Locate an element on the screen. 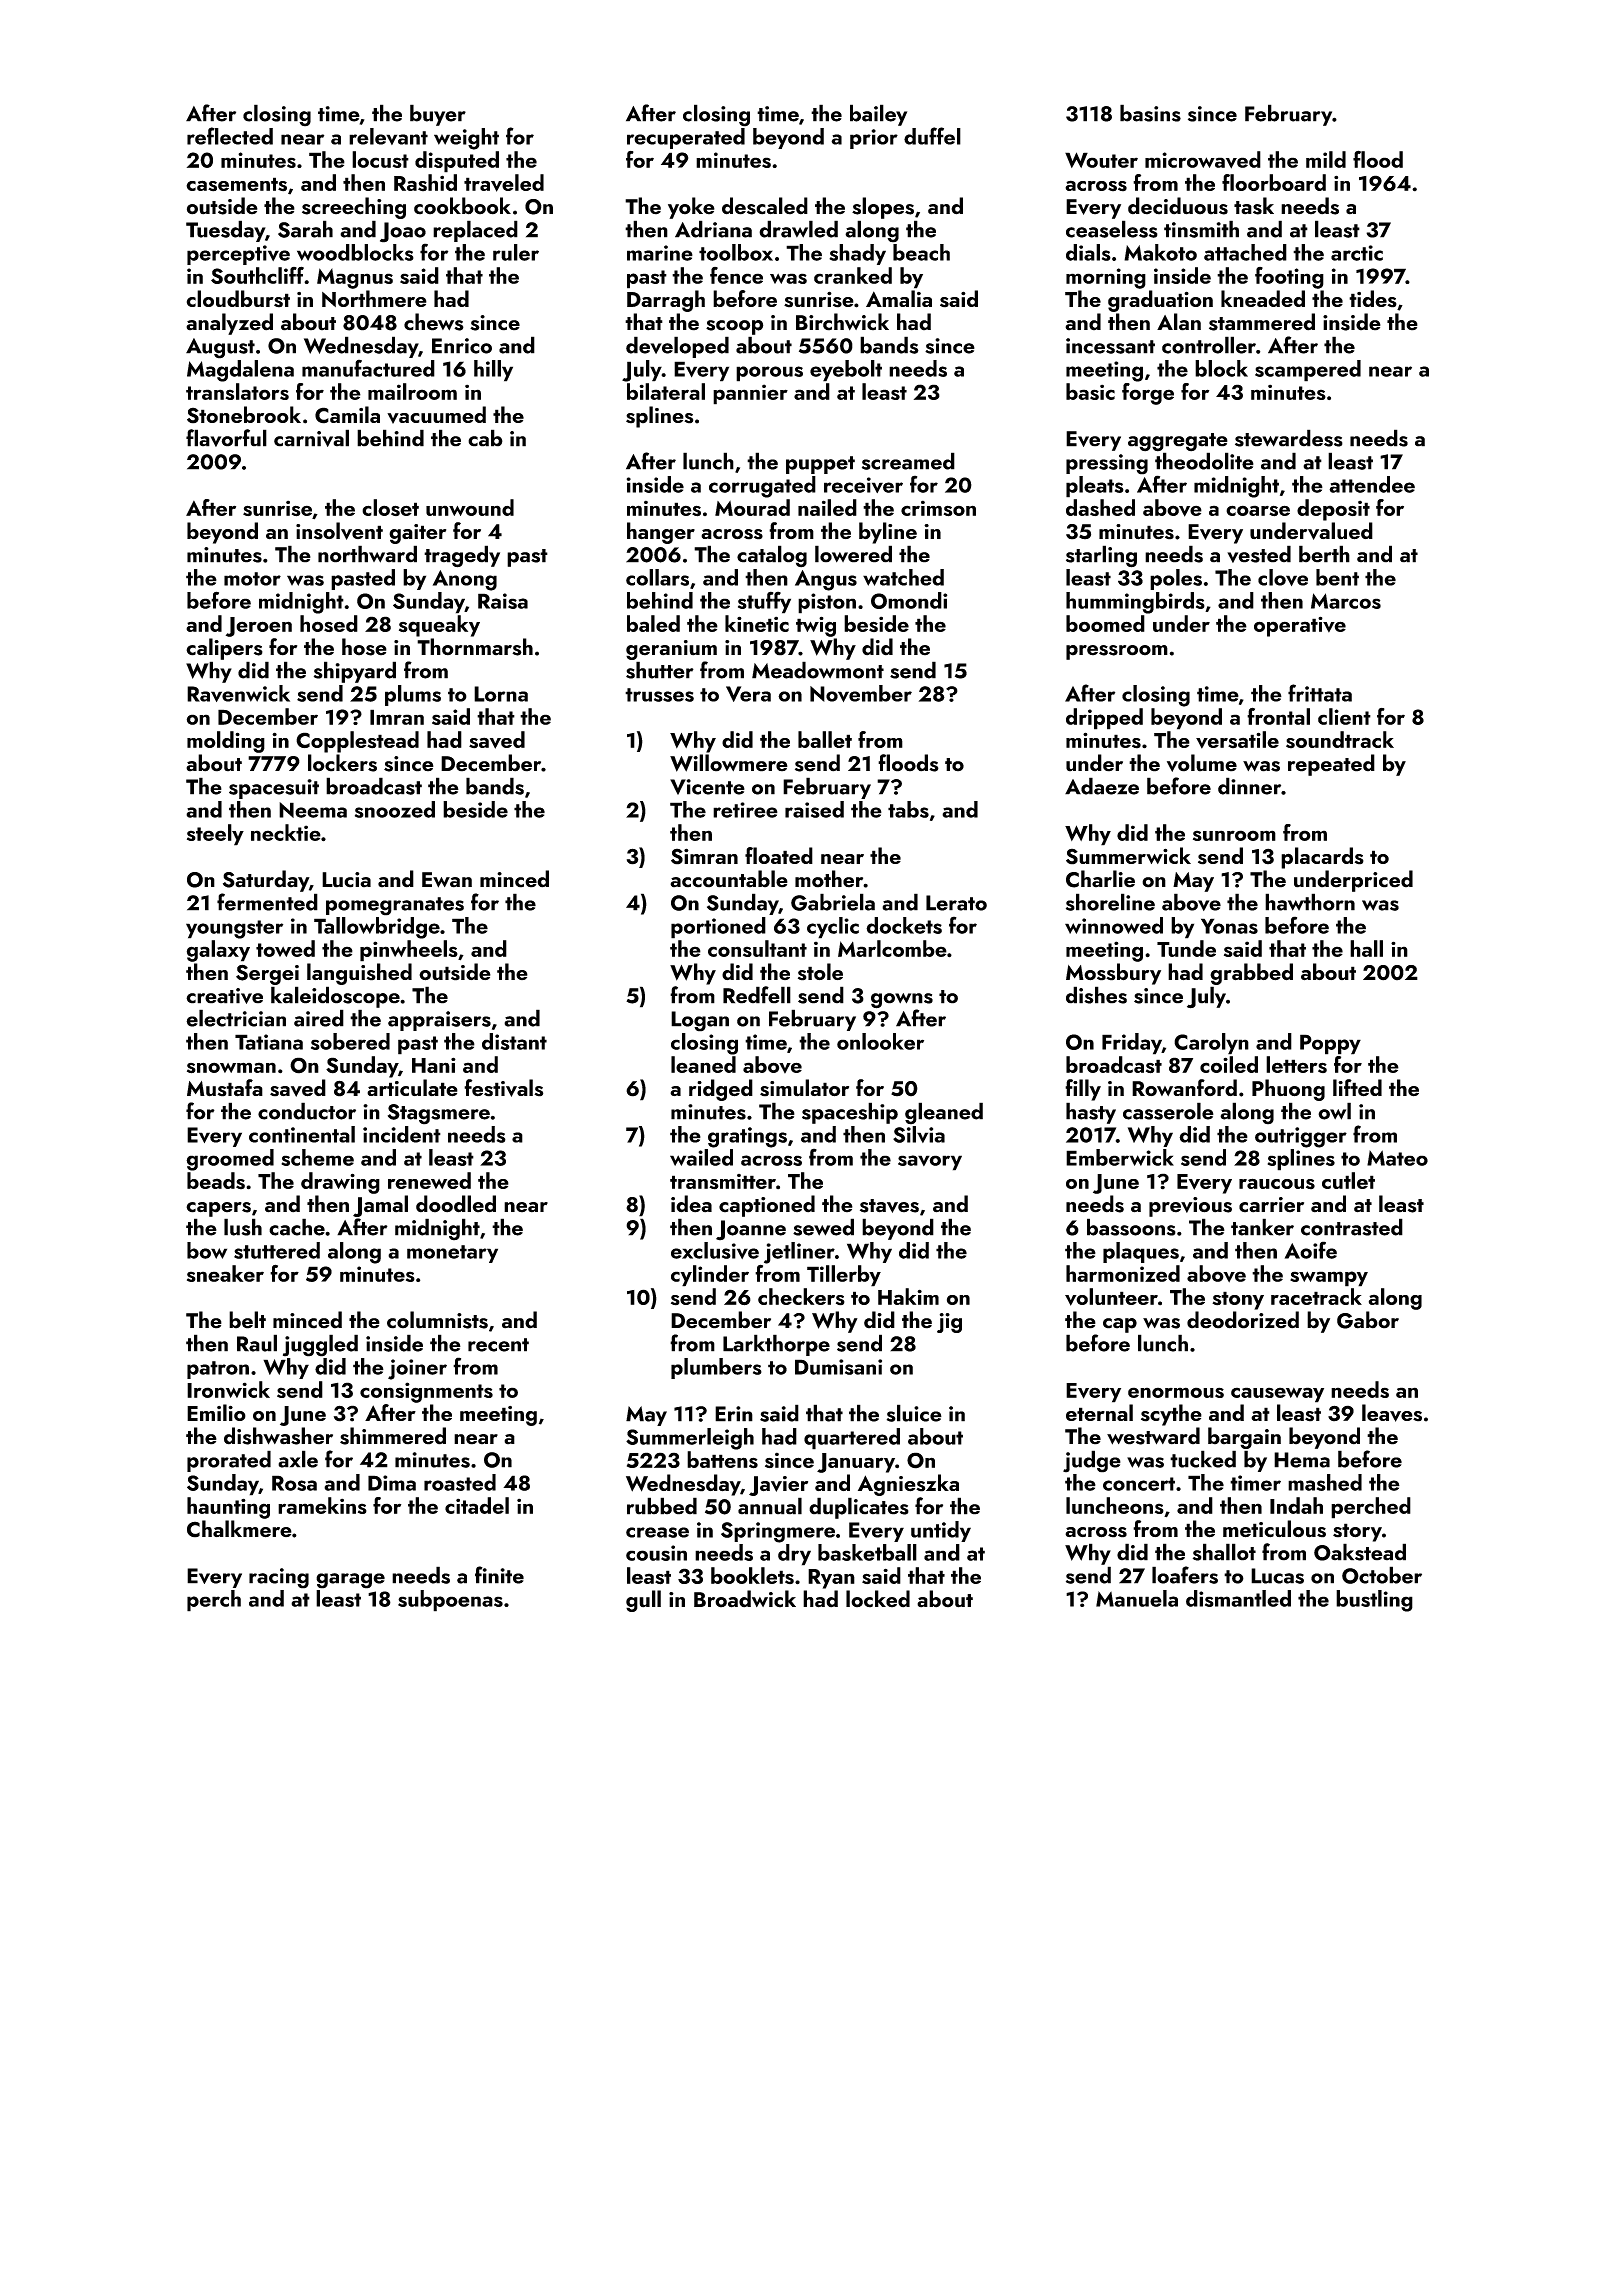 This screenshot has width=1620, height=2292. Copplestead is located at coordinates (357, 742).
